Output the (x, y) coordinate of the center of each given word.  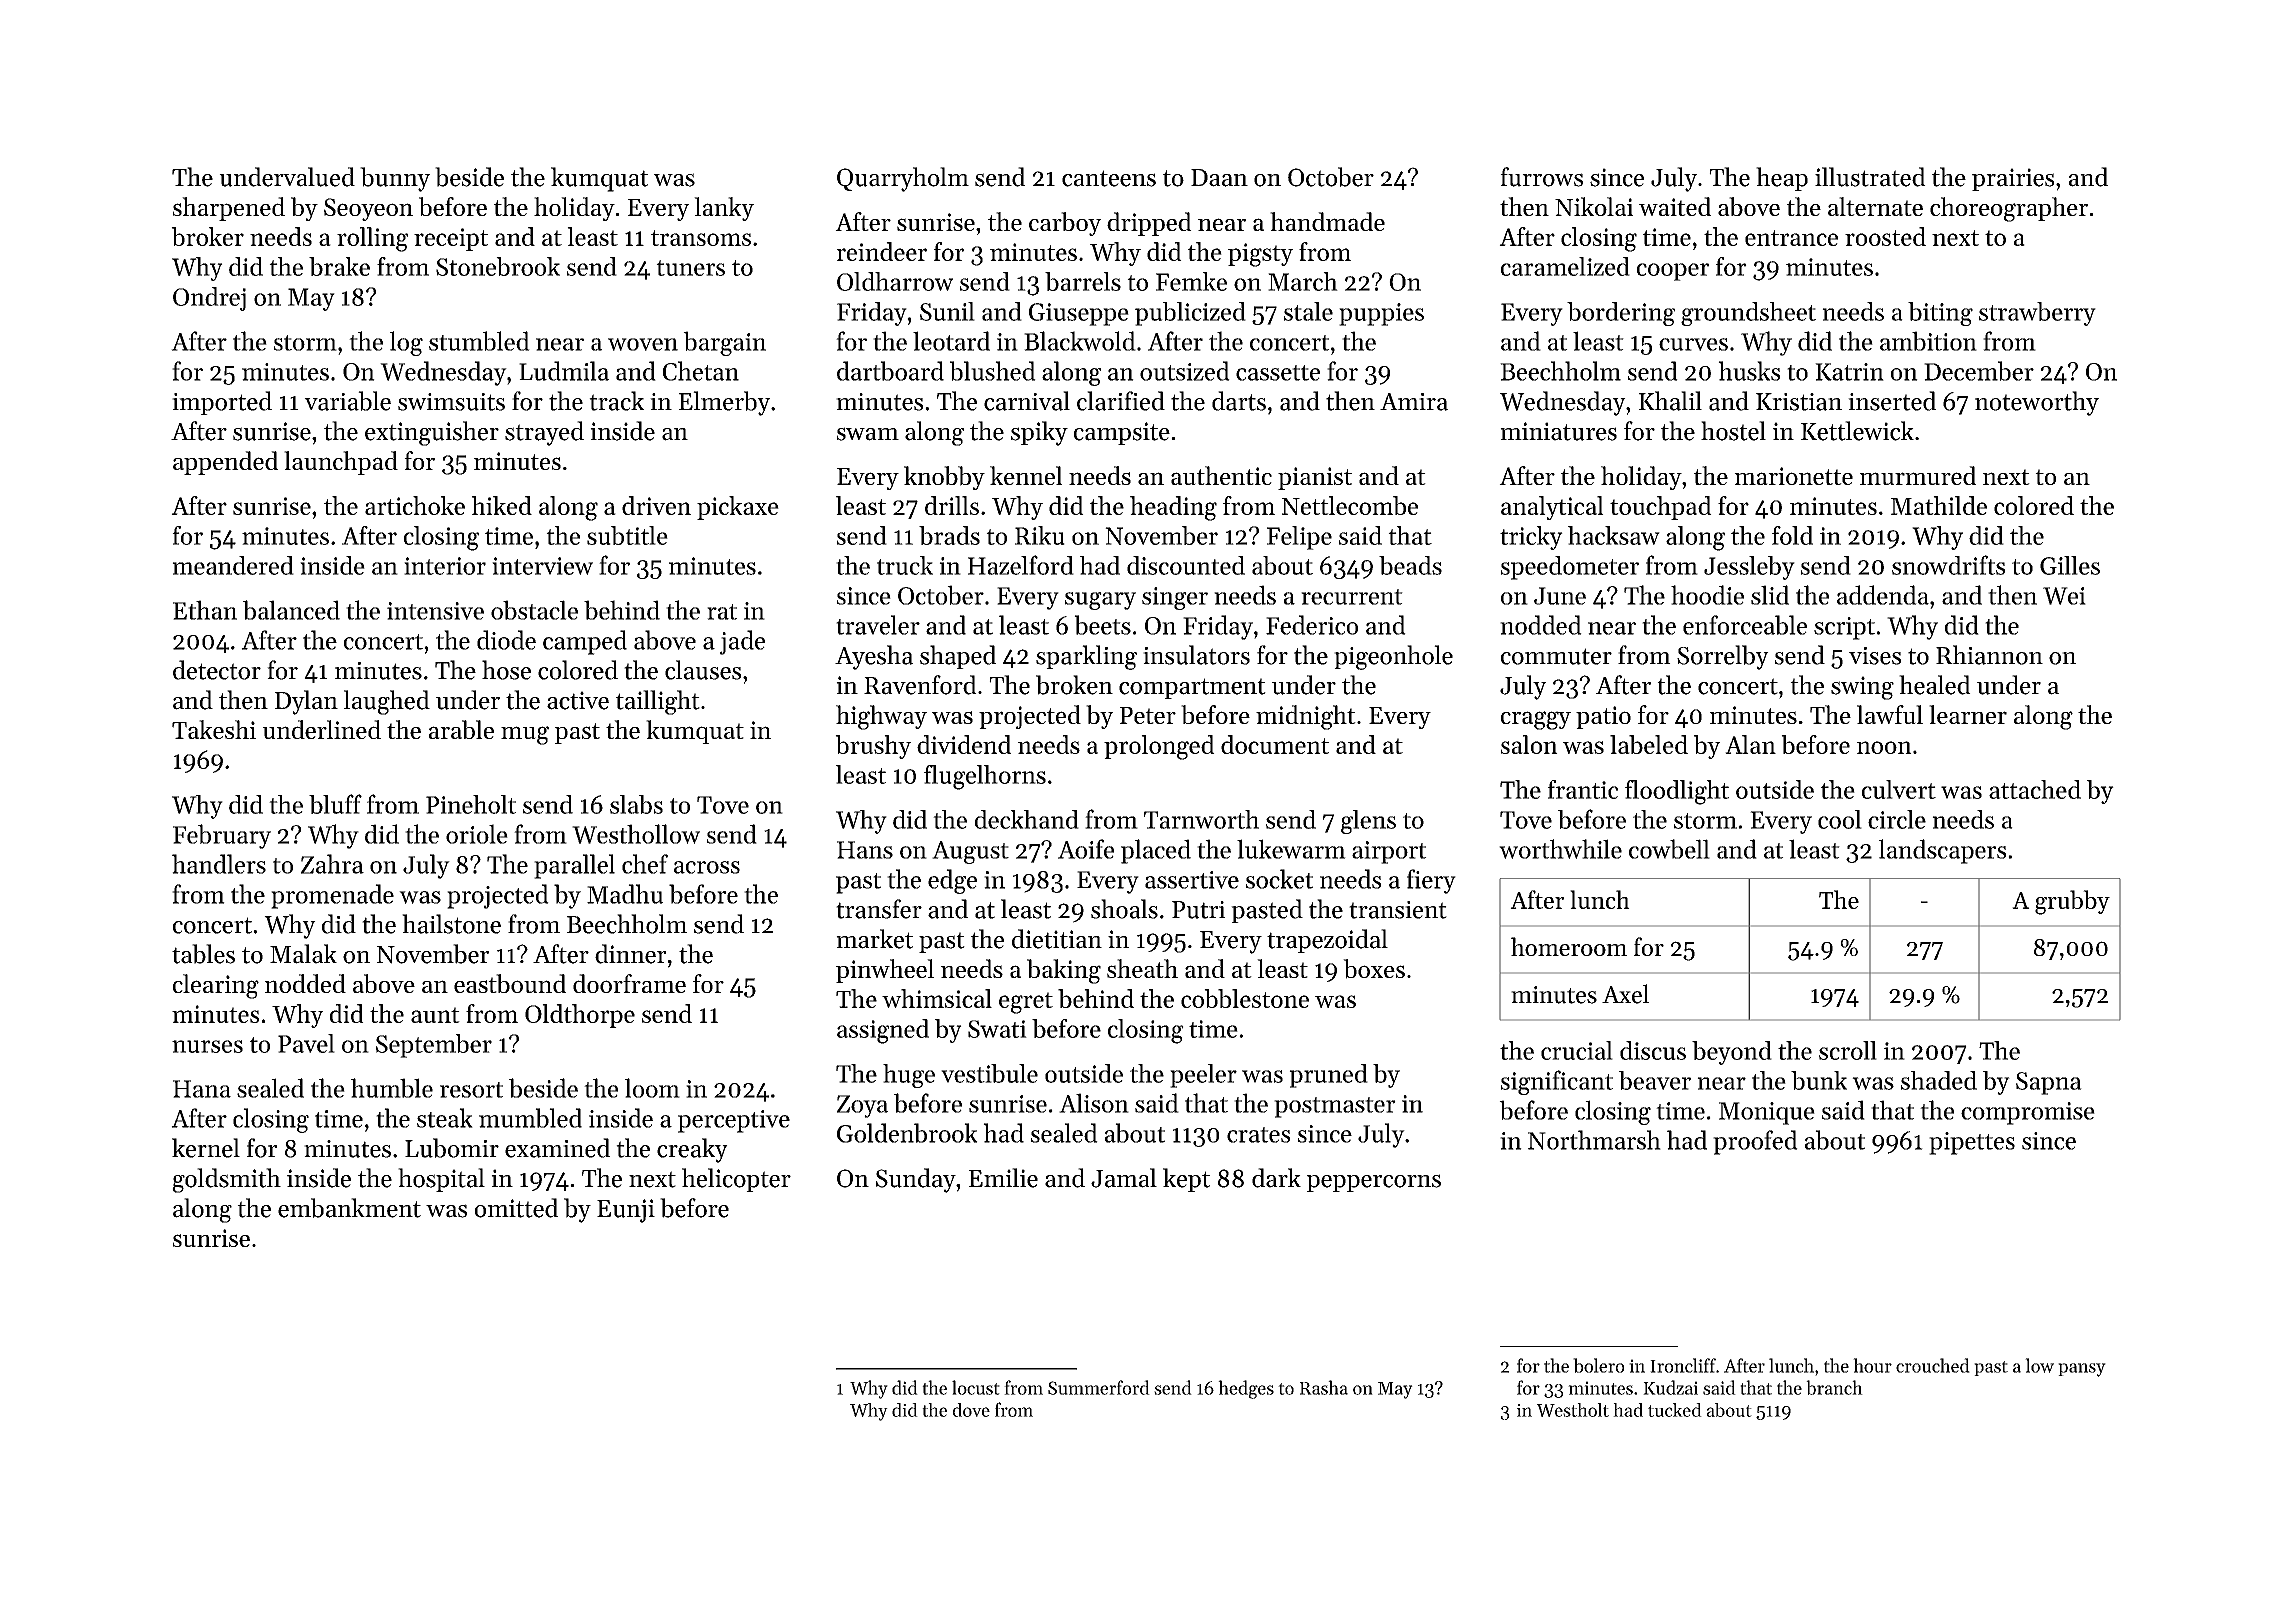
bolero (1598, 1365)
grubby (2072, 902)
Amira (1414, 402)
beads (1410, 565)
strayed (544, 433)
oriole (477, 834)
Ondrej (209, 299)
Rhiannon (1989, 655)
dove (971, 1410)
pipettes (1972, 1143)
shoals (1124, 909)
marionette (1793, 476)
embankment (349, 1208)
